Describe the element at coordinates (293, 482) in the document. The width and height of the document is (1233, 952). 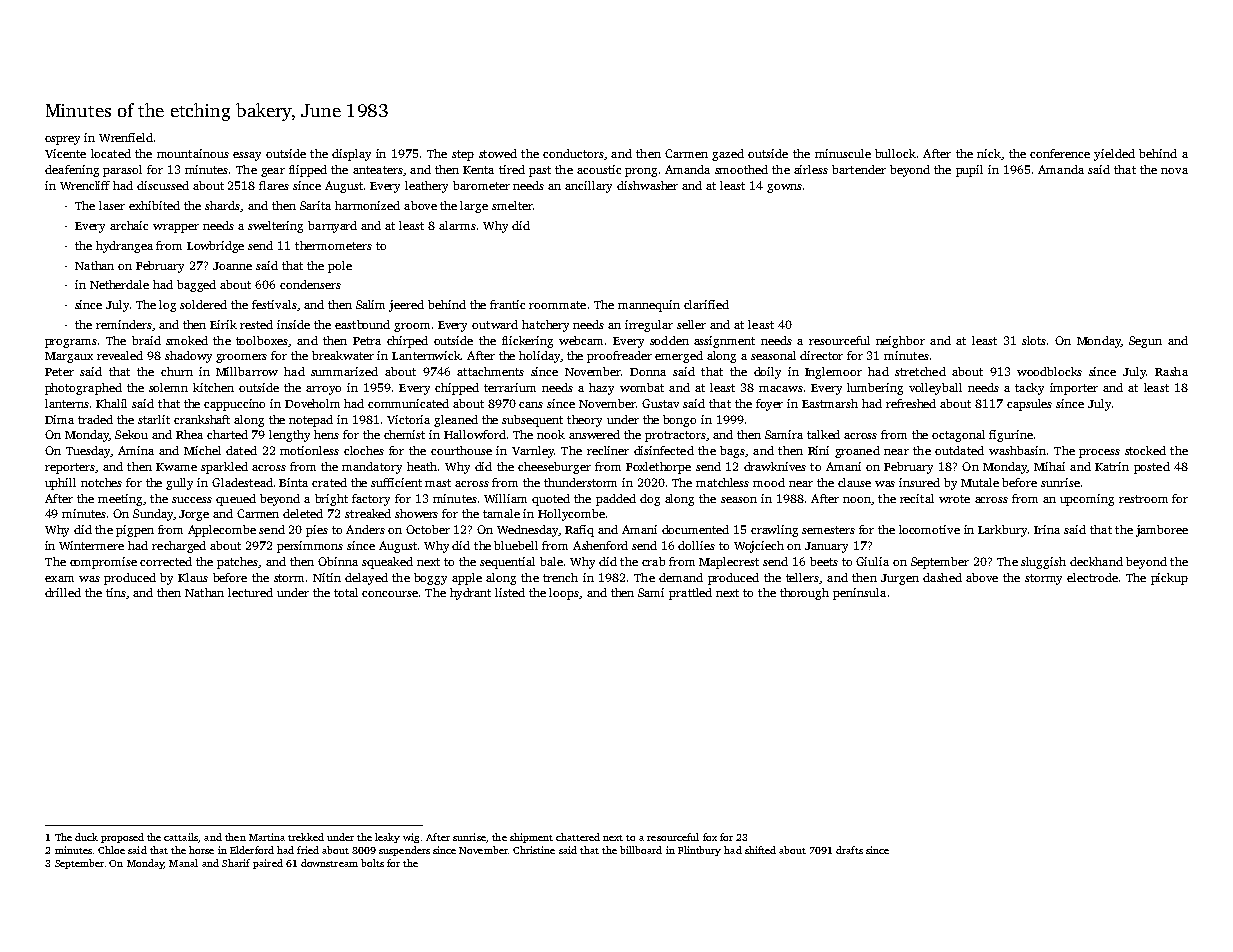
I see `Binta` at that location.
